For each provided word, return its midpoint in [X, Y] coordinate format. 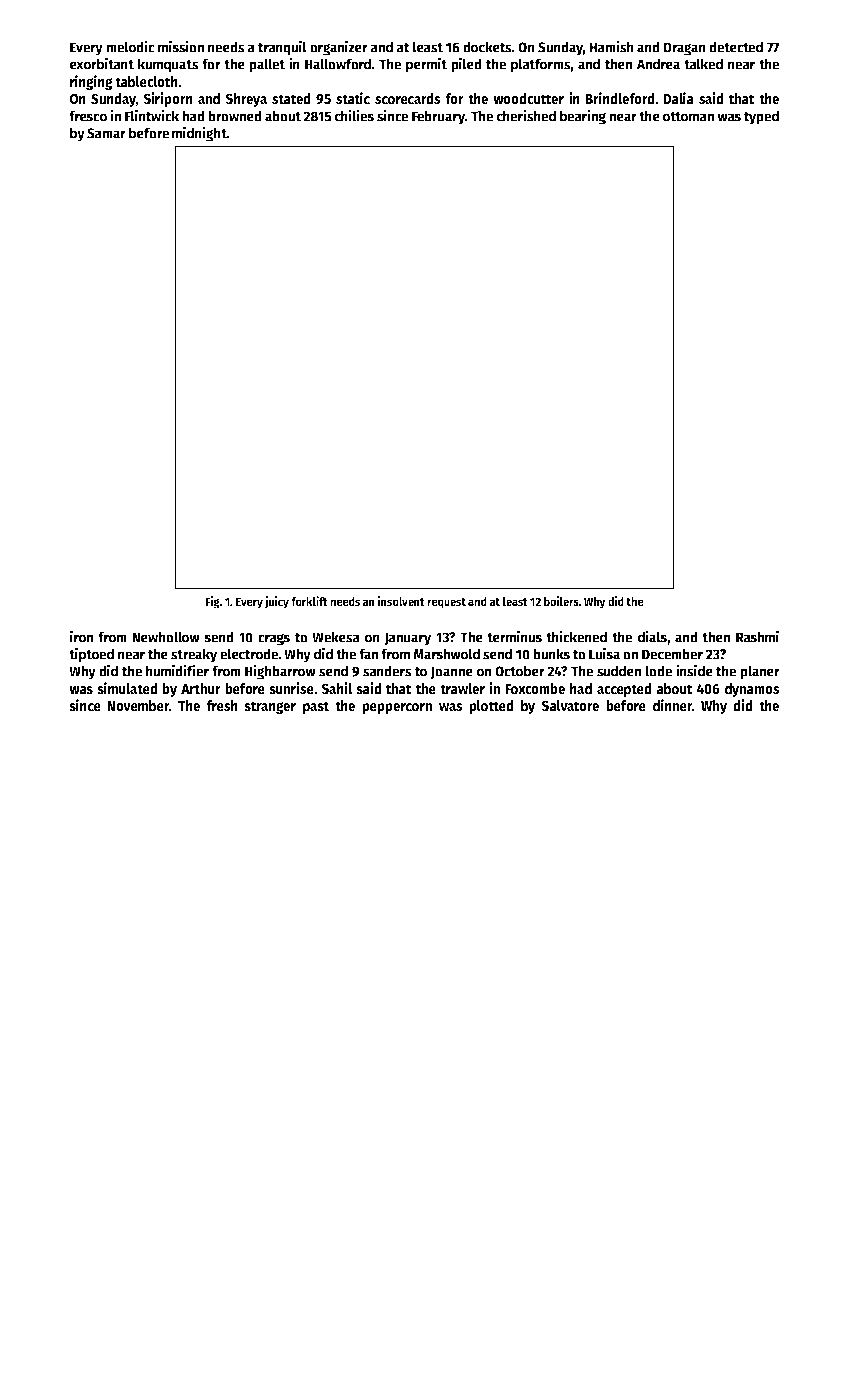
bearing [583, 117]
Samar [106, 133]
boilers [561, 601]
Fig [213, 602]
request [446, 603]
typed [761, 117]
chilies [354, 115]
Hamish [611, 46]
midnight [199, 134]
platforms [540, 65]
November [138, 705]
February [438, 117]
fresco [88, 116]
